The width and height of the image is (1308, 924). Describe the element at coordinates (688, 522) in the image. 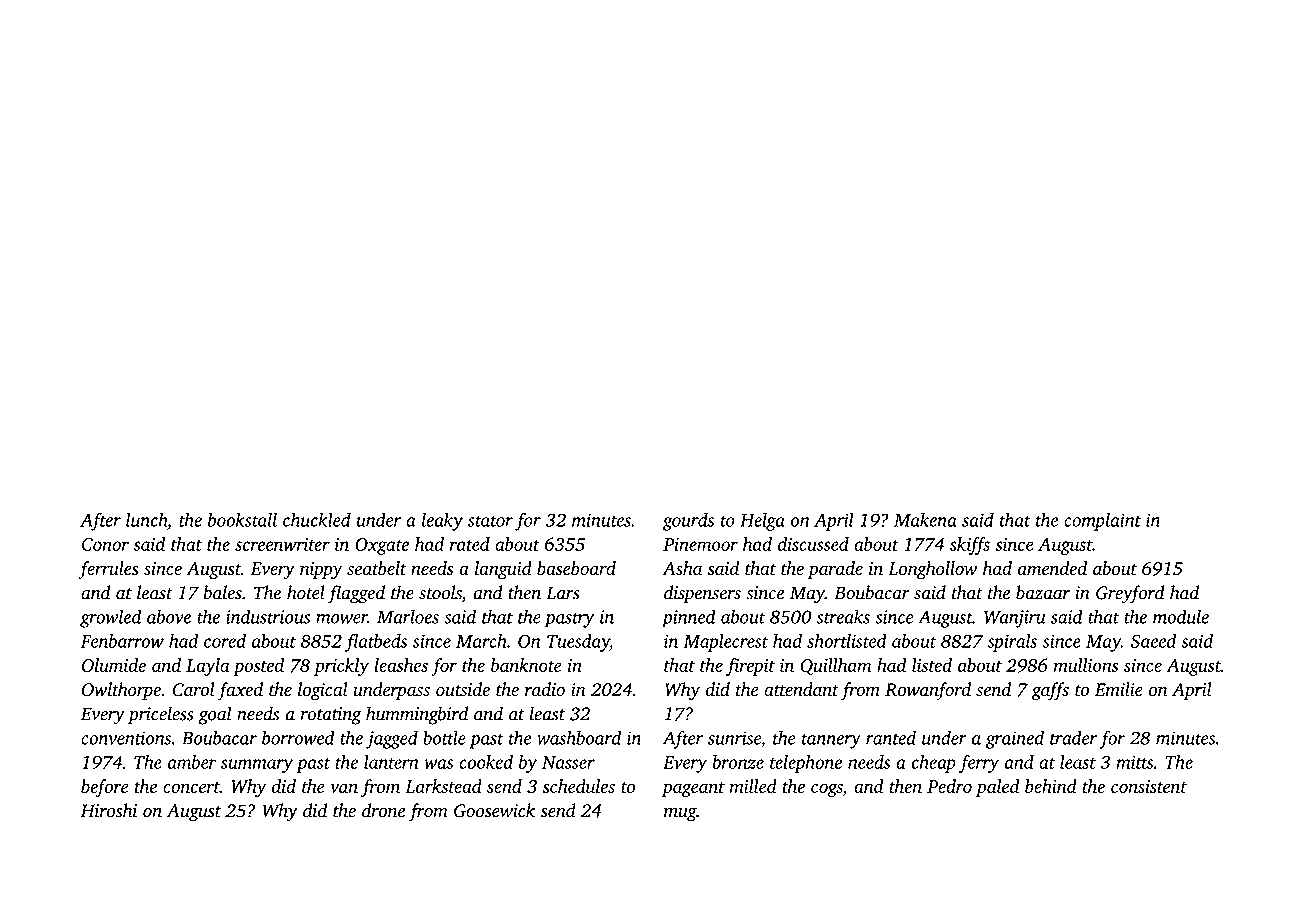

I see `gourds` at that location.
